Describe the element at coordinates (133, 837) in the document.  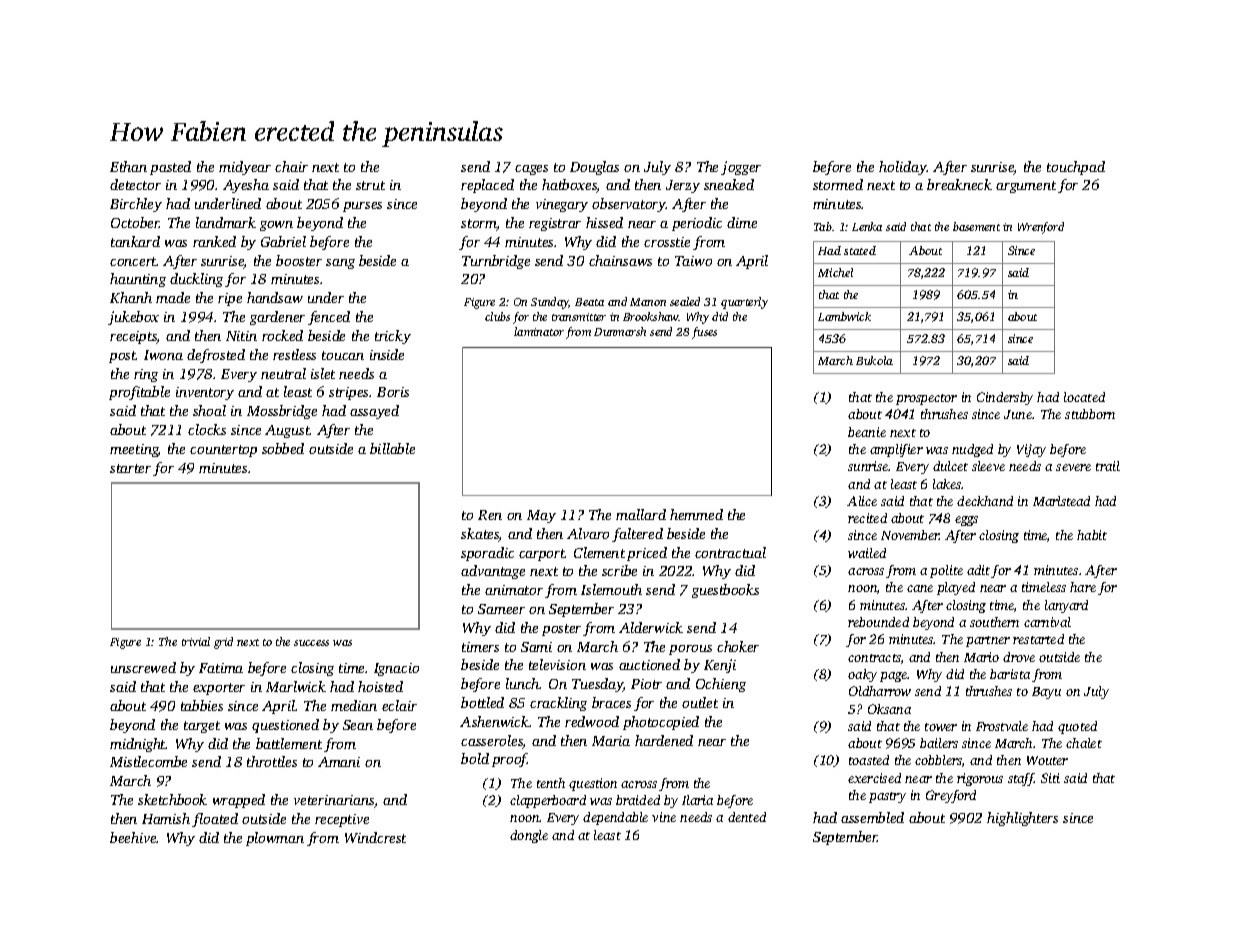
I see `beehive` at that location.
